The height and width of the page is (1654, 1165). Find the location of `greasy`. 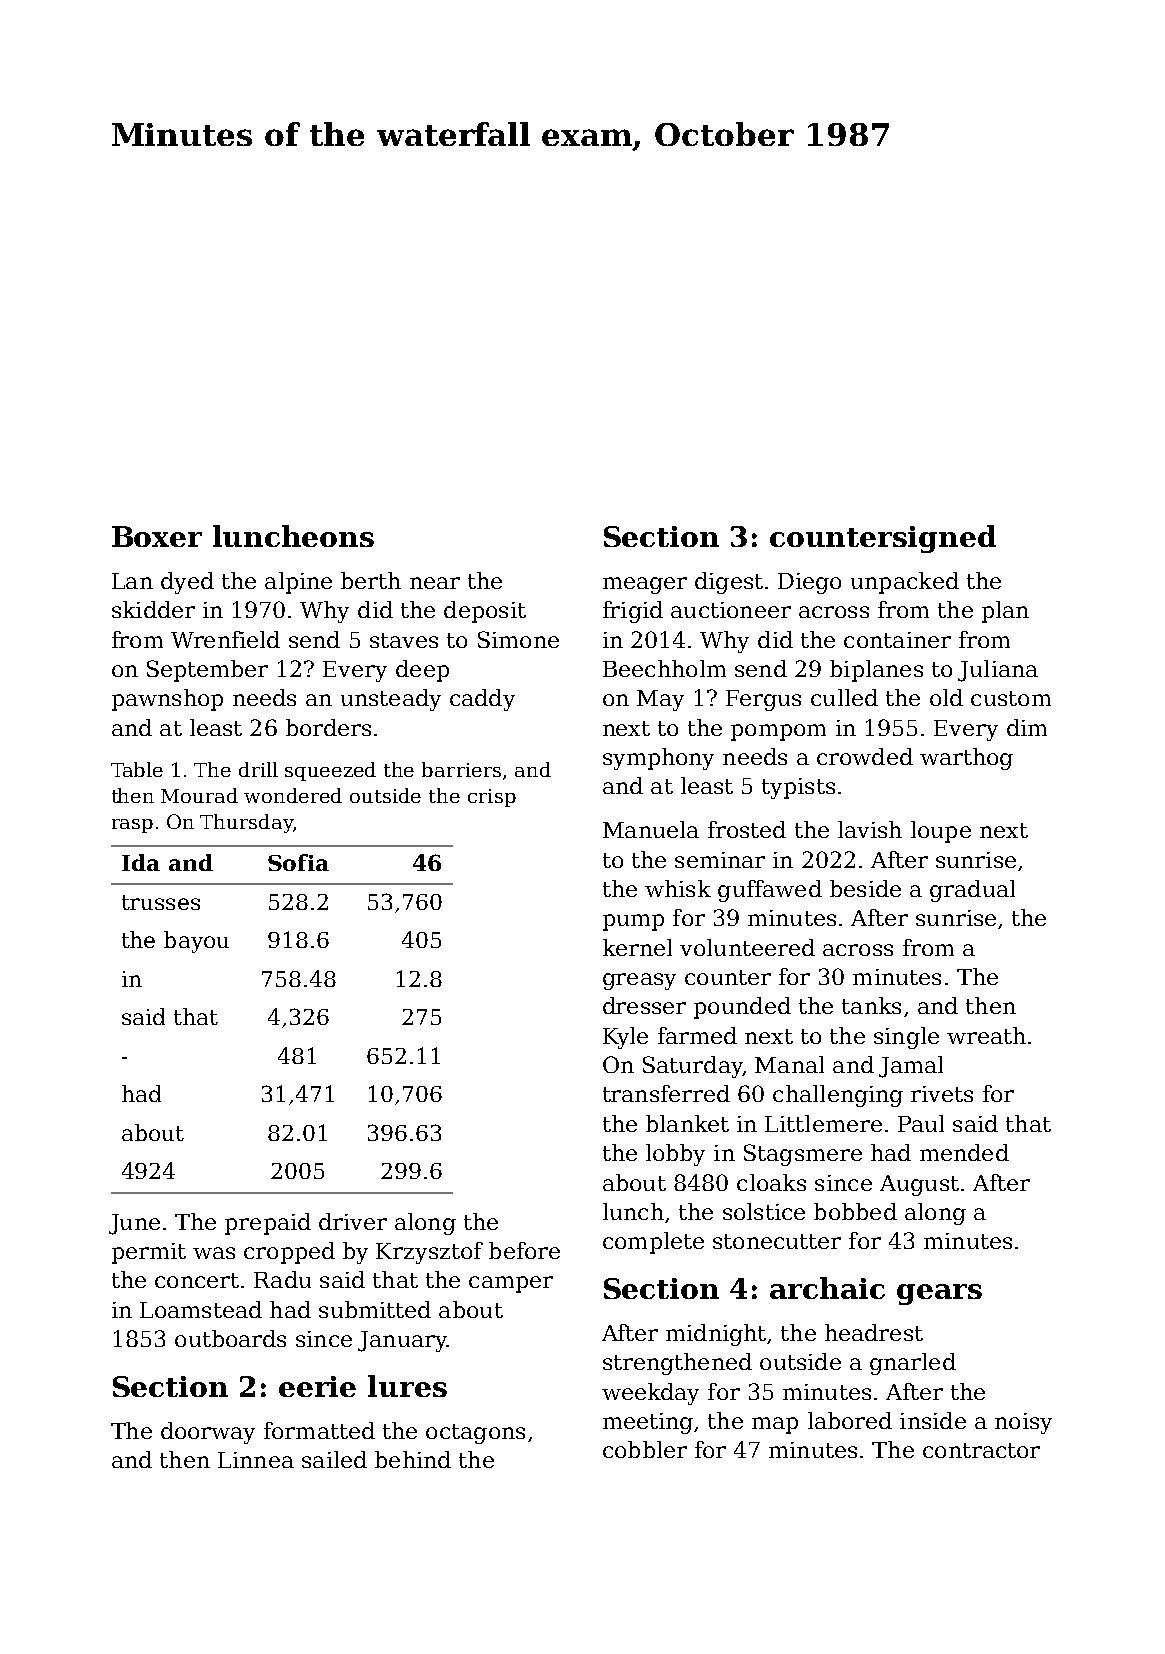

greasy is located at coordinates (639, 981).
